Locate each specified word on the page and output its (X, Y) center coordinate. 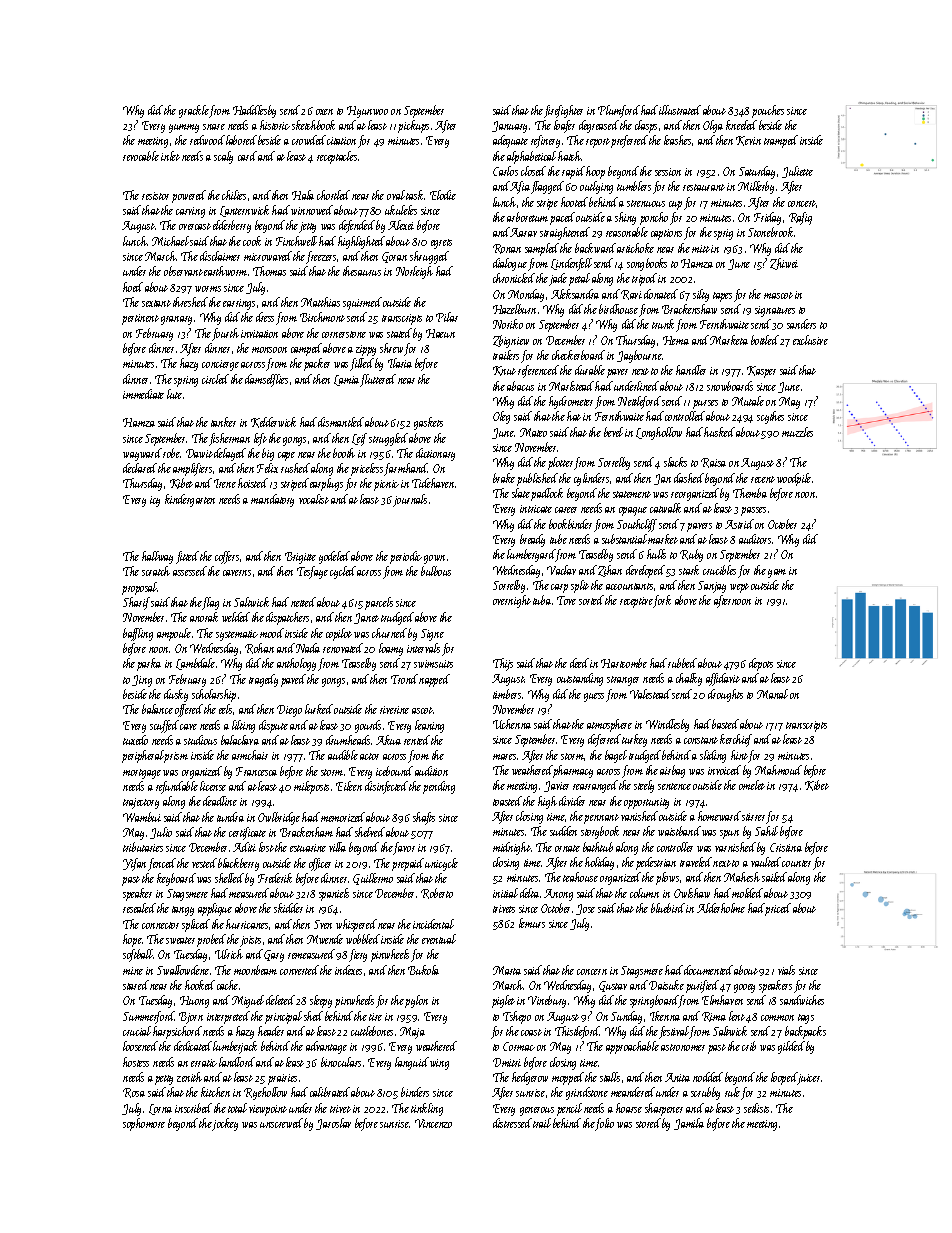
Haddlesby (254, 111)
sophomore (144, 1124)
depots (761, 664)
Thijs (503, 664)
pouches (768, 111)
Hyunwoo (367, 112)
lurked (319, 709)
